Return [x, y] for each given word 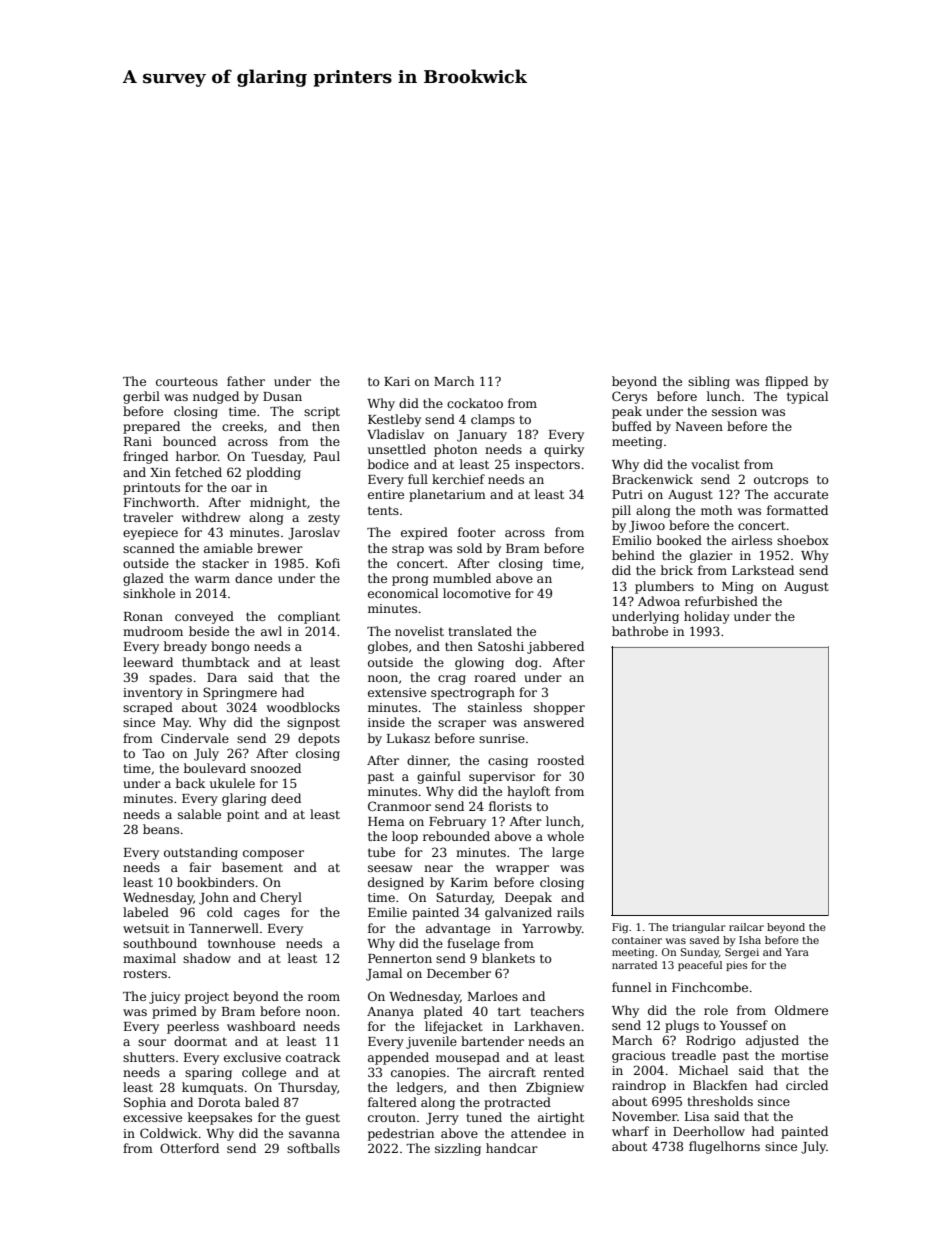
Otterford [189, 1148]
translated [480, 631]
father [246, 381]
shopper [559, 708]
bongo [230, 647]
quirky [564, 450]
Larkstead [763, 570]
